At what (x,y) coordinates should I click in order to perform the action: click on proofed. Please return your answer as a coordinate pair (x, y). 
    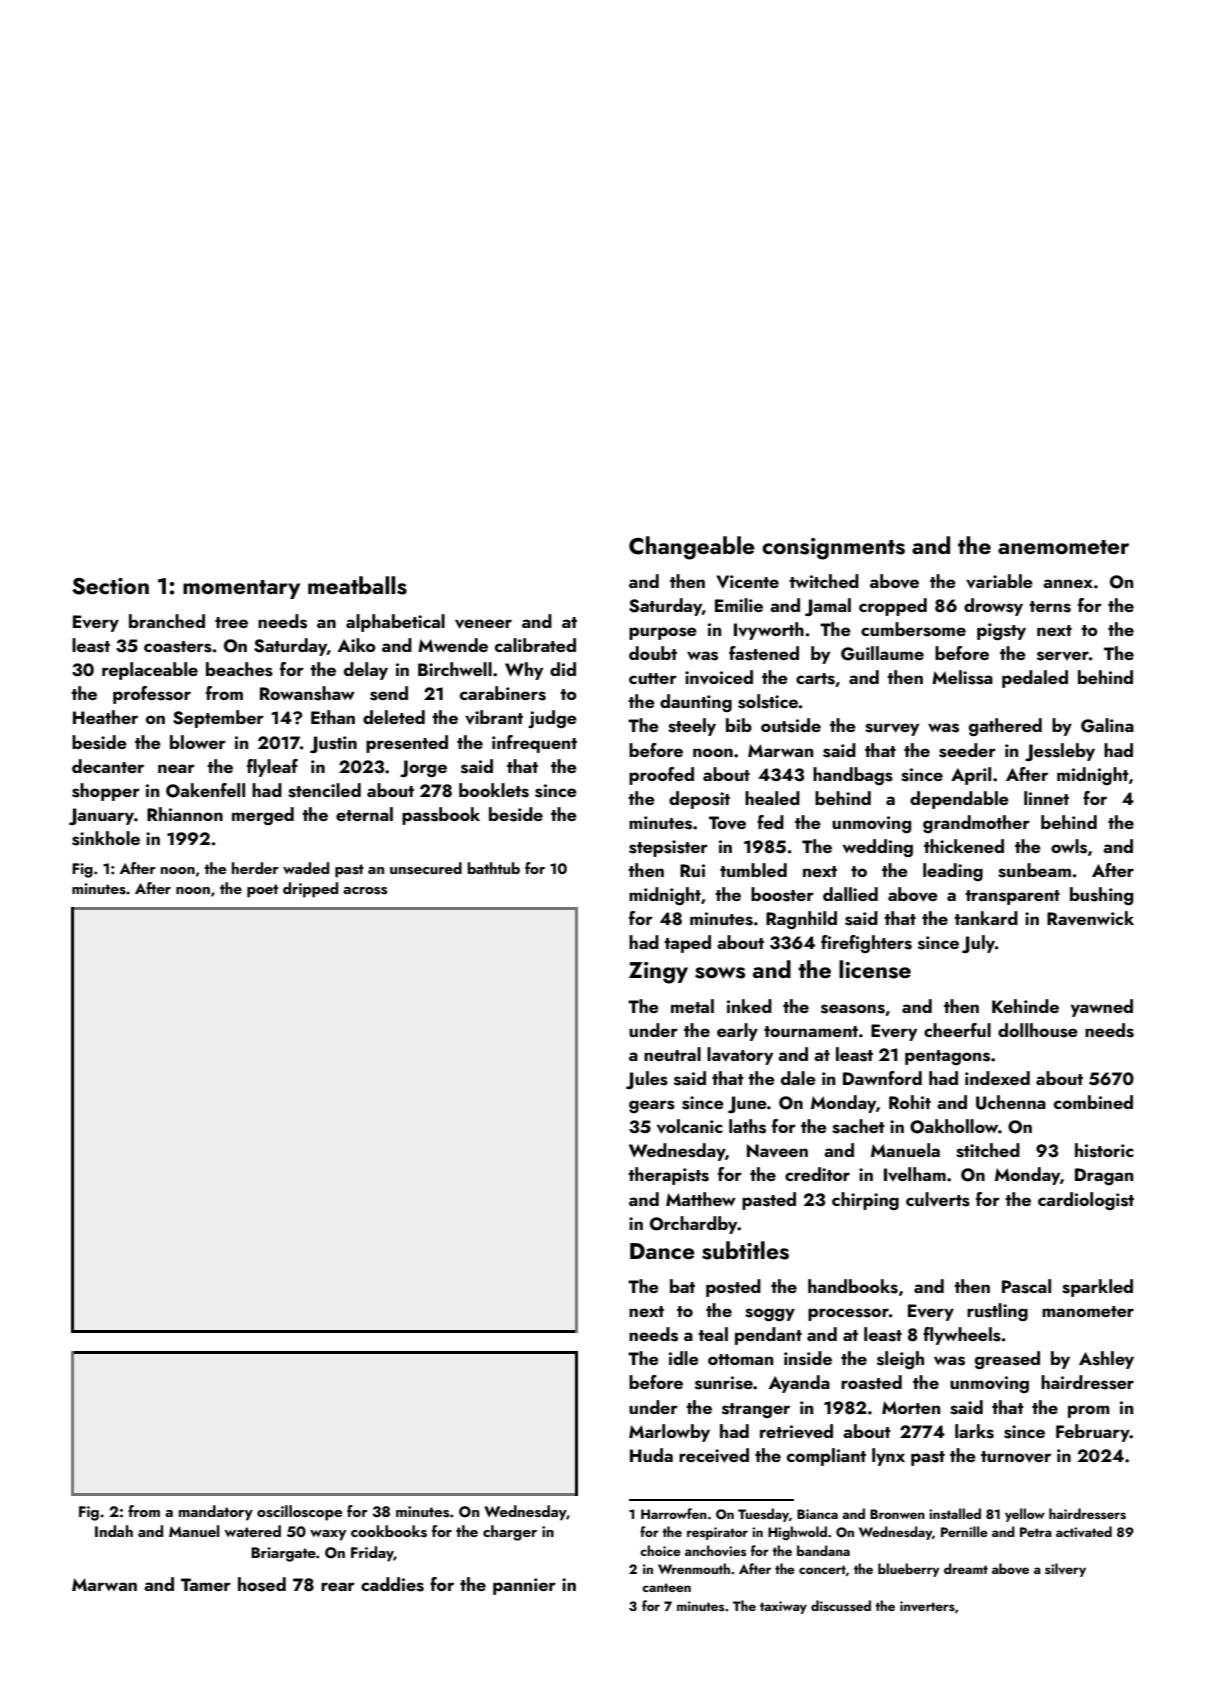
    Looking at the image, I should click on (661, 776).
